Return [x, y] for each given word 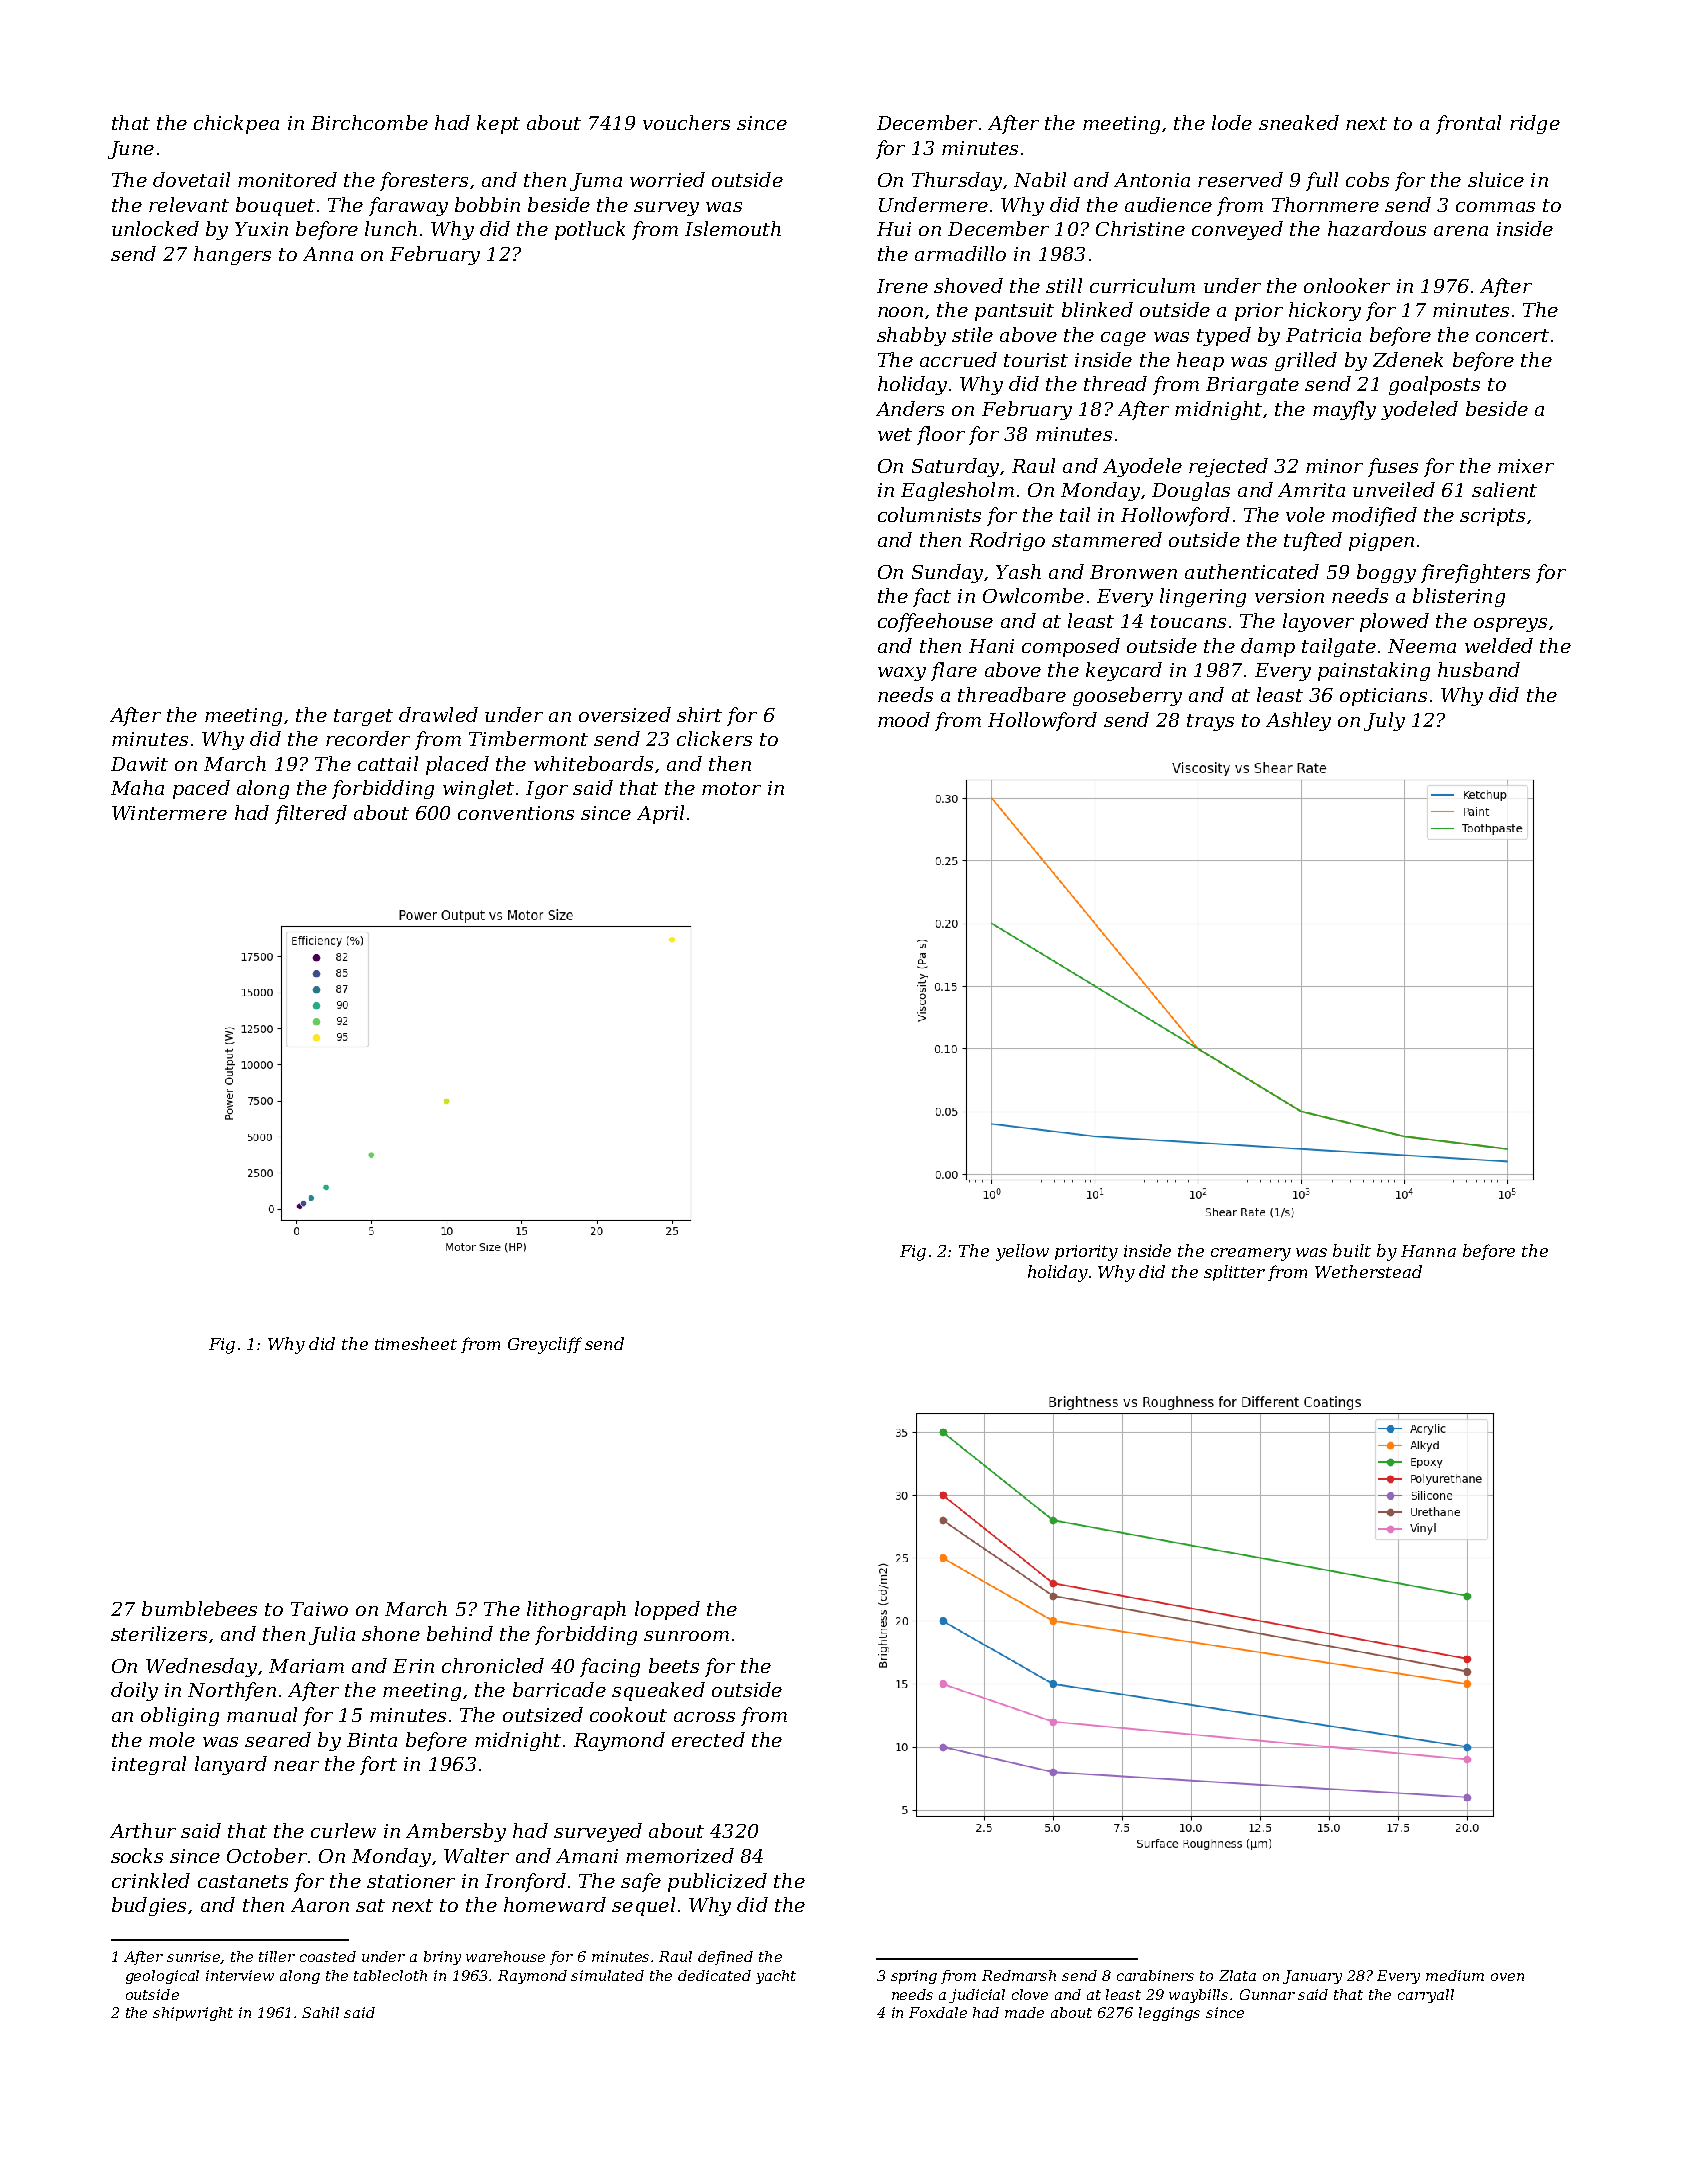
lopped [667, 1610]
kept [498, 124]
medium [1455, 1975]
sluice [1496, 179]
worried [667, 179]
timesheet [416, 1343]
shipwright [193, 2014]
